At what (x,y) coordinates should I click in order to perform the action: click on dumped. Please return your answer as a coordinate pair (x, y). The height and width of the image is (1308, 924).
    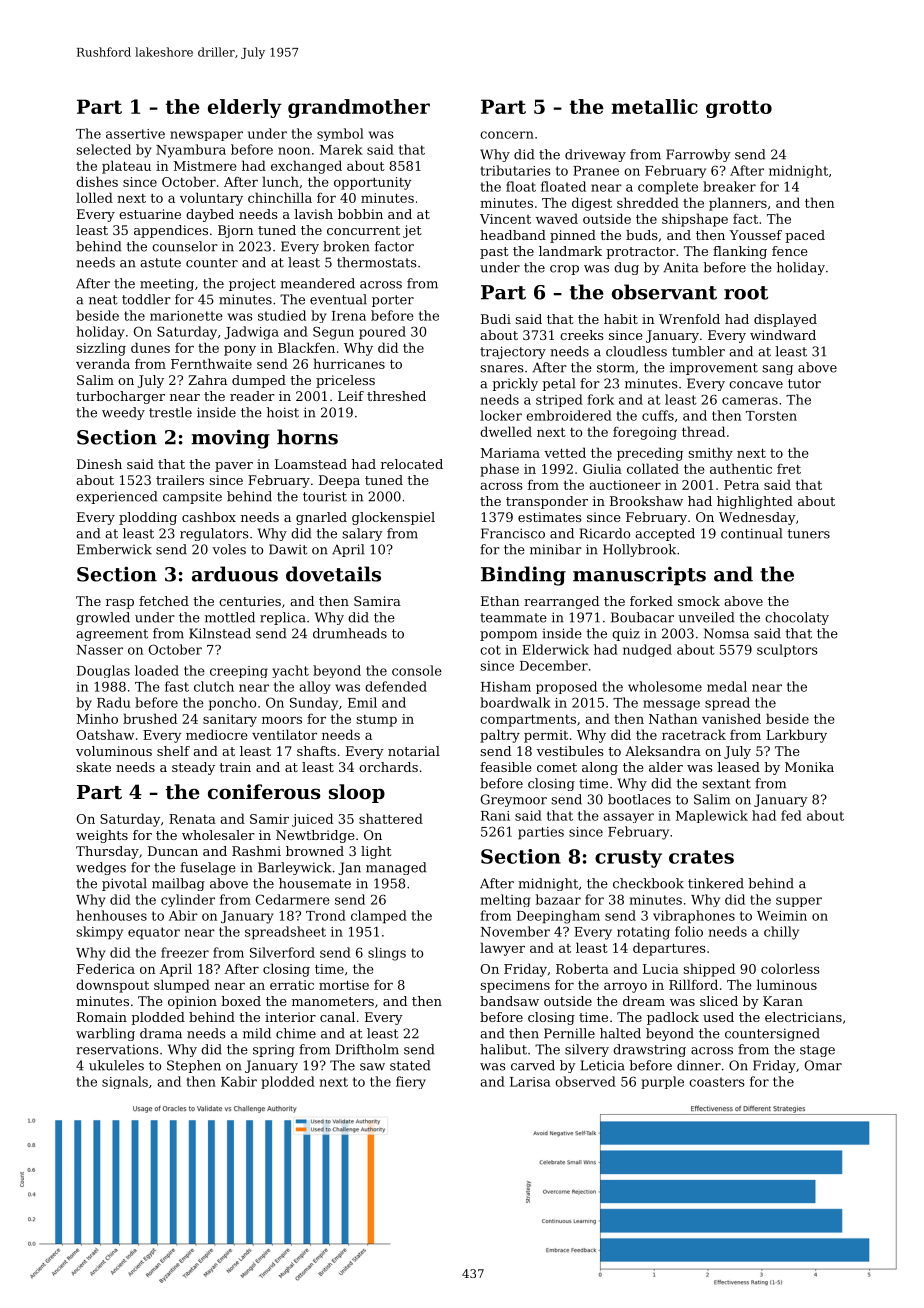
    Looking at the image, I should click on (259, 381).
